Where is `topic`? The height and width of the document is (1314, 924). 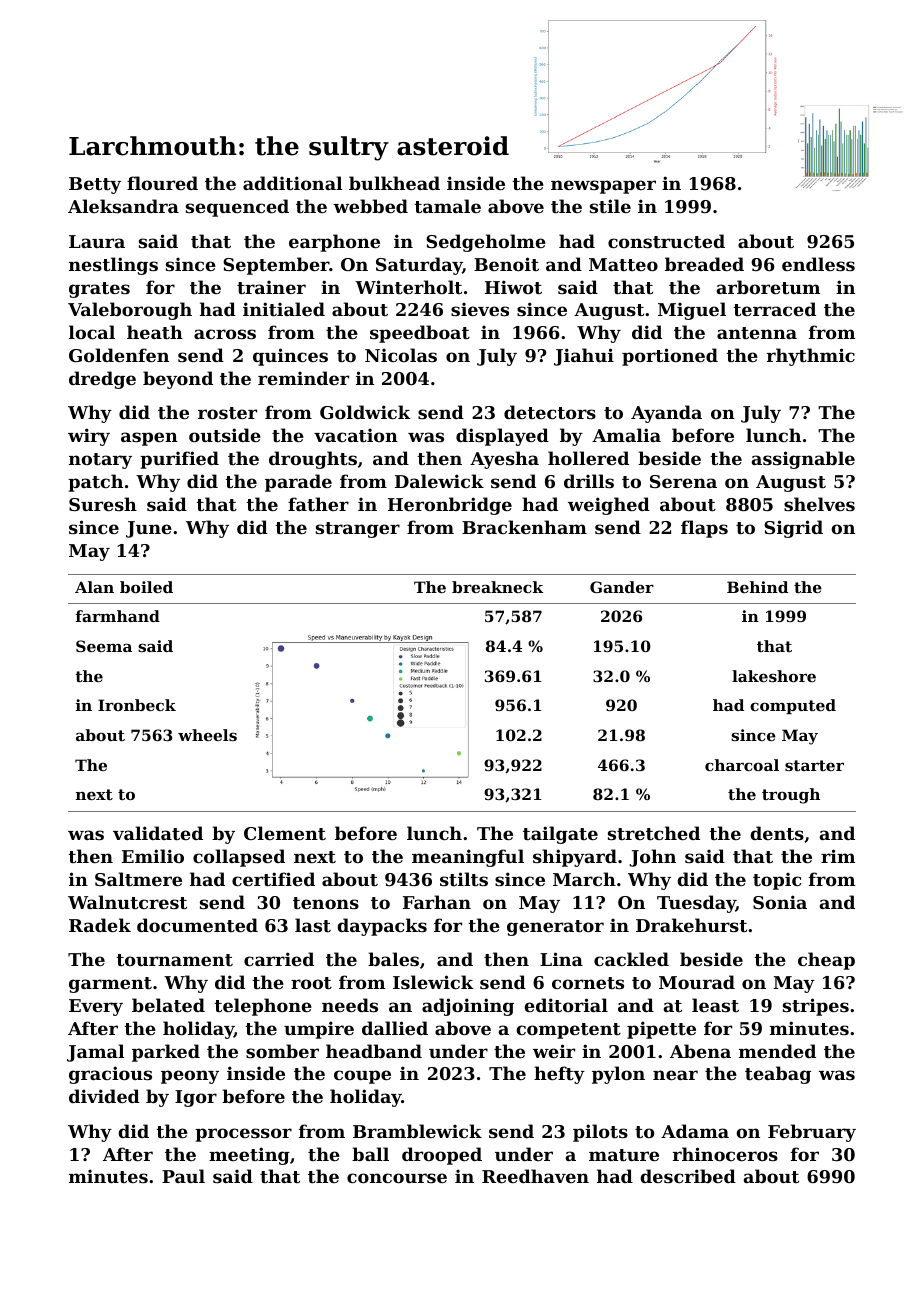
topic is located at coordinates (777, 881).
